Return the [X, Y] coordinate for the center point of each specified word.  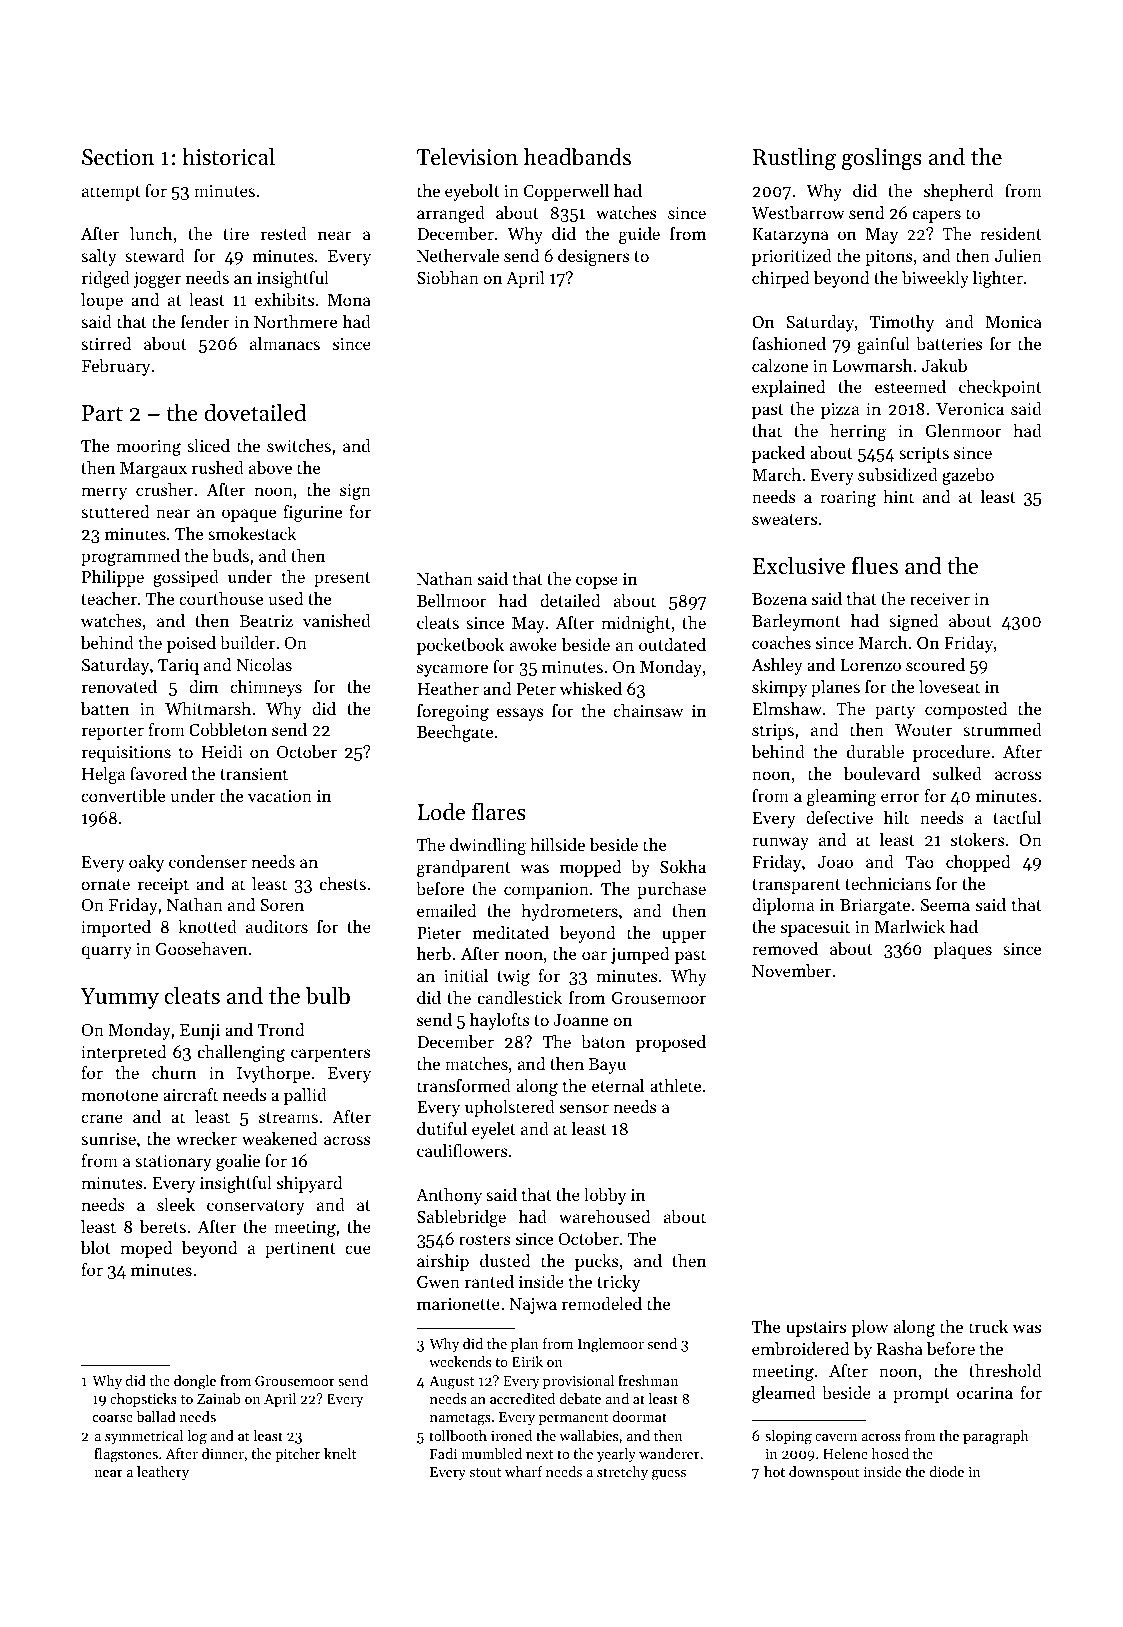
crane [102, 1118]
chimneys [266, 688]
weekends [460, 1361]
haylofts [500, 1021]
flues [875, 565]
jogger [157, 280]
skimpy [779, 688]
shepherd [959, 192]
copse [597, 582]
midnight [636, 624]
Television [467, 157]
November [791, 970]
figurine [312, 513]
